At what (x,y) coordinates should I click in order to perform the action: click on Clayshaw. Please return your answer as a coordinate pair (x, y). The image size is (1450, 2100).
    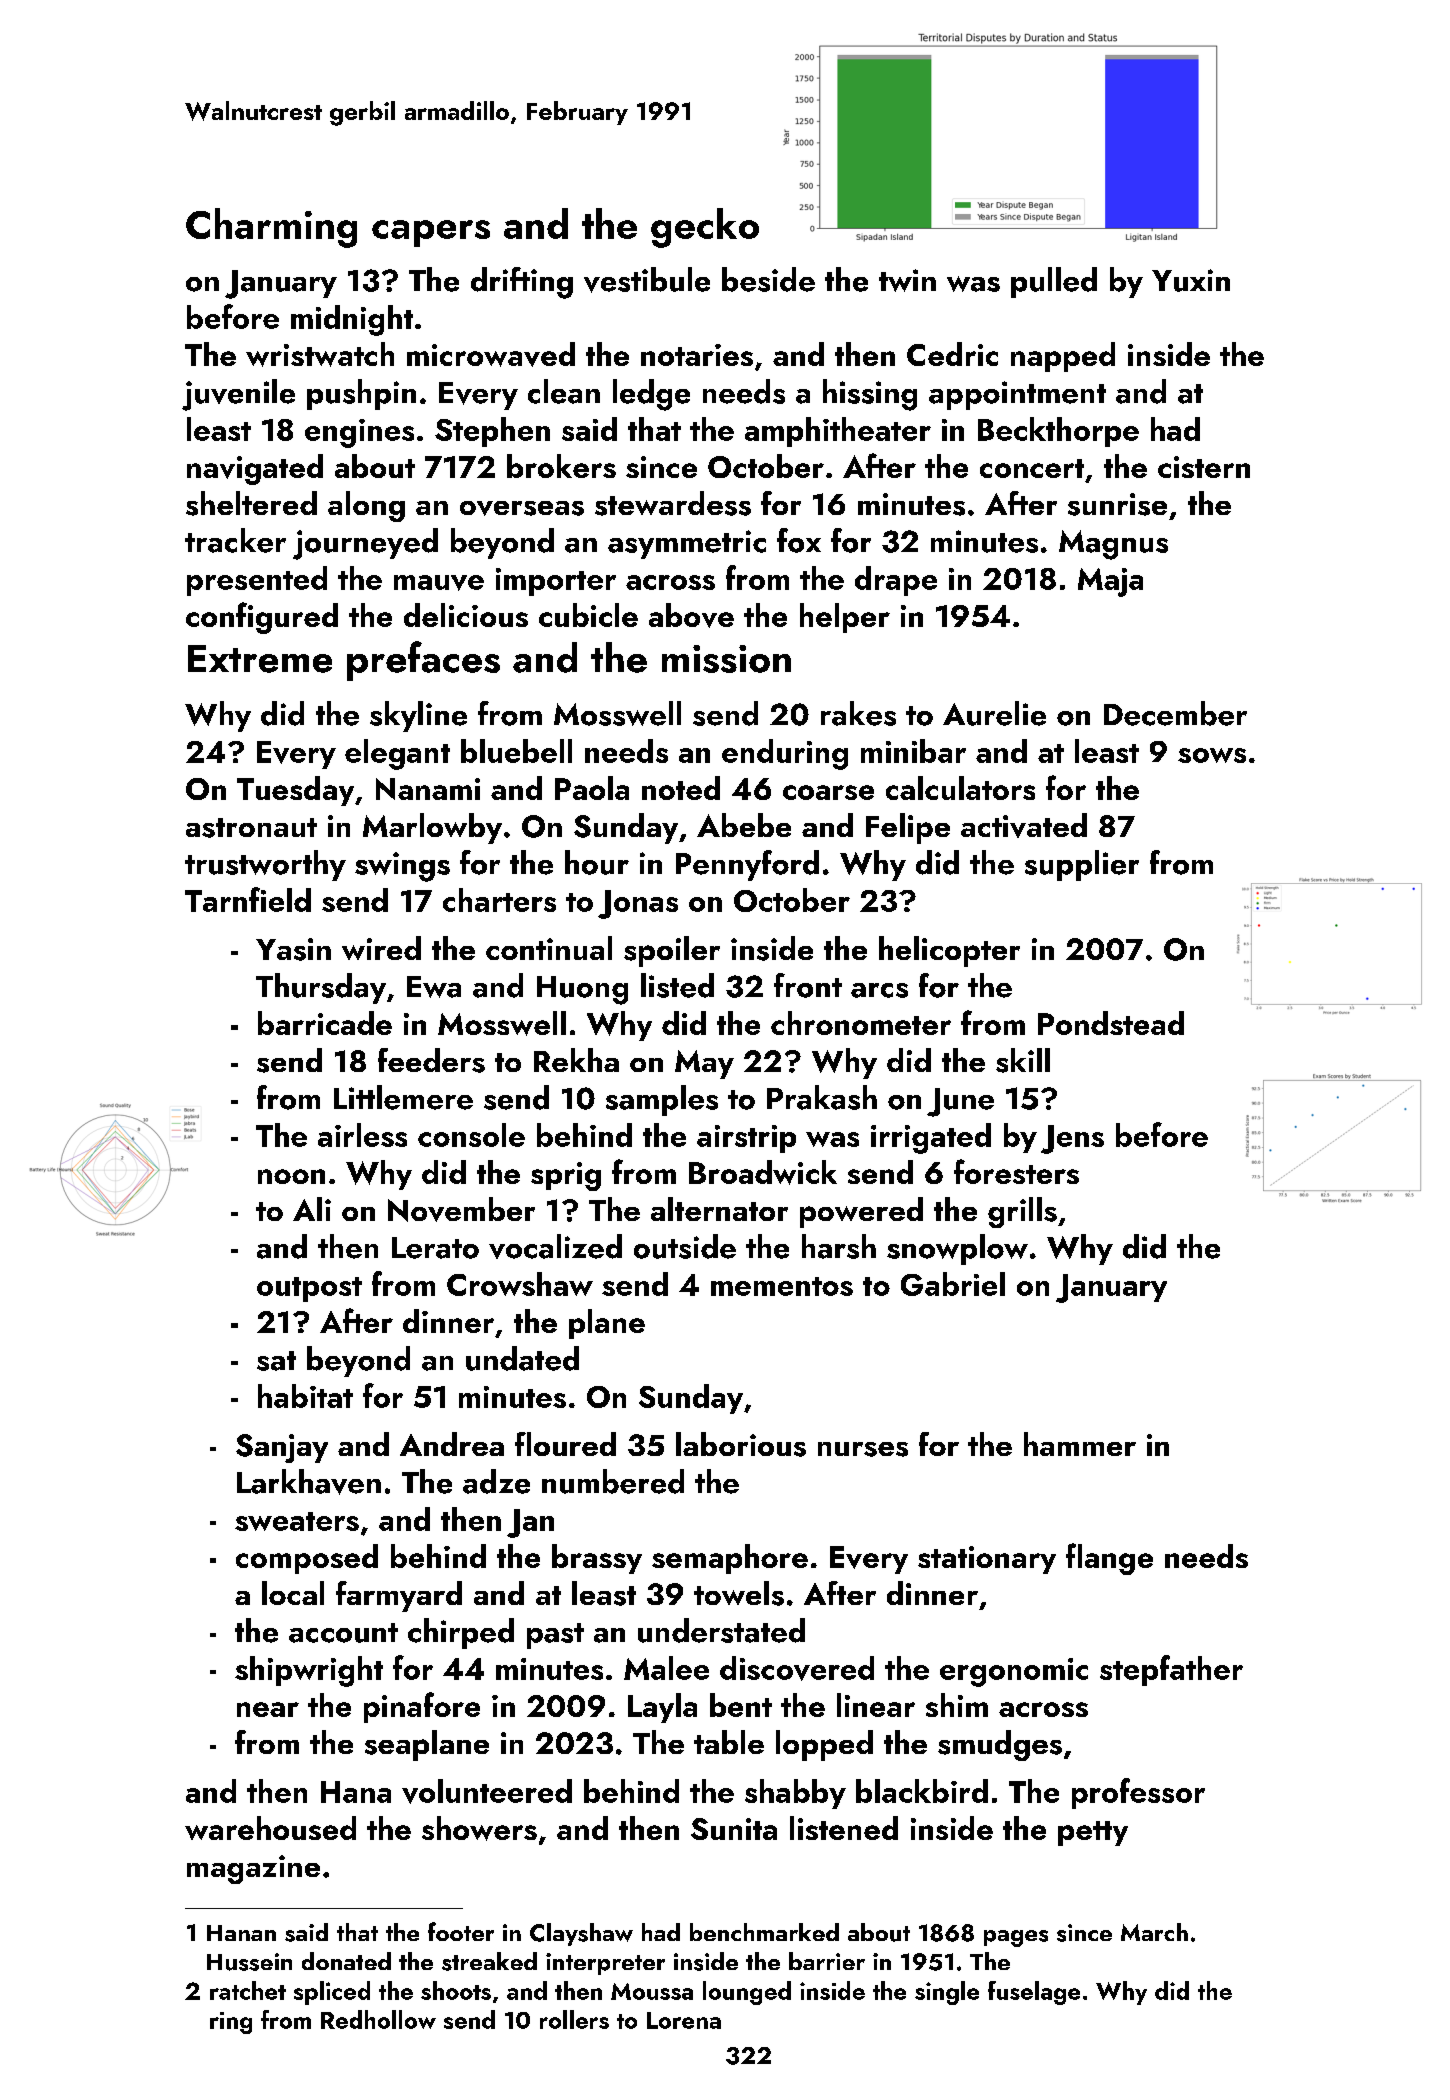
    Looking at the image, I should click on (581, 1934).
